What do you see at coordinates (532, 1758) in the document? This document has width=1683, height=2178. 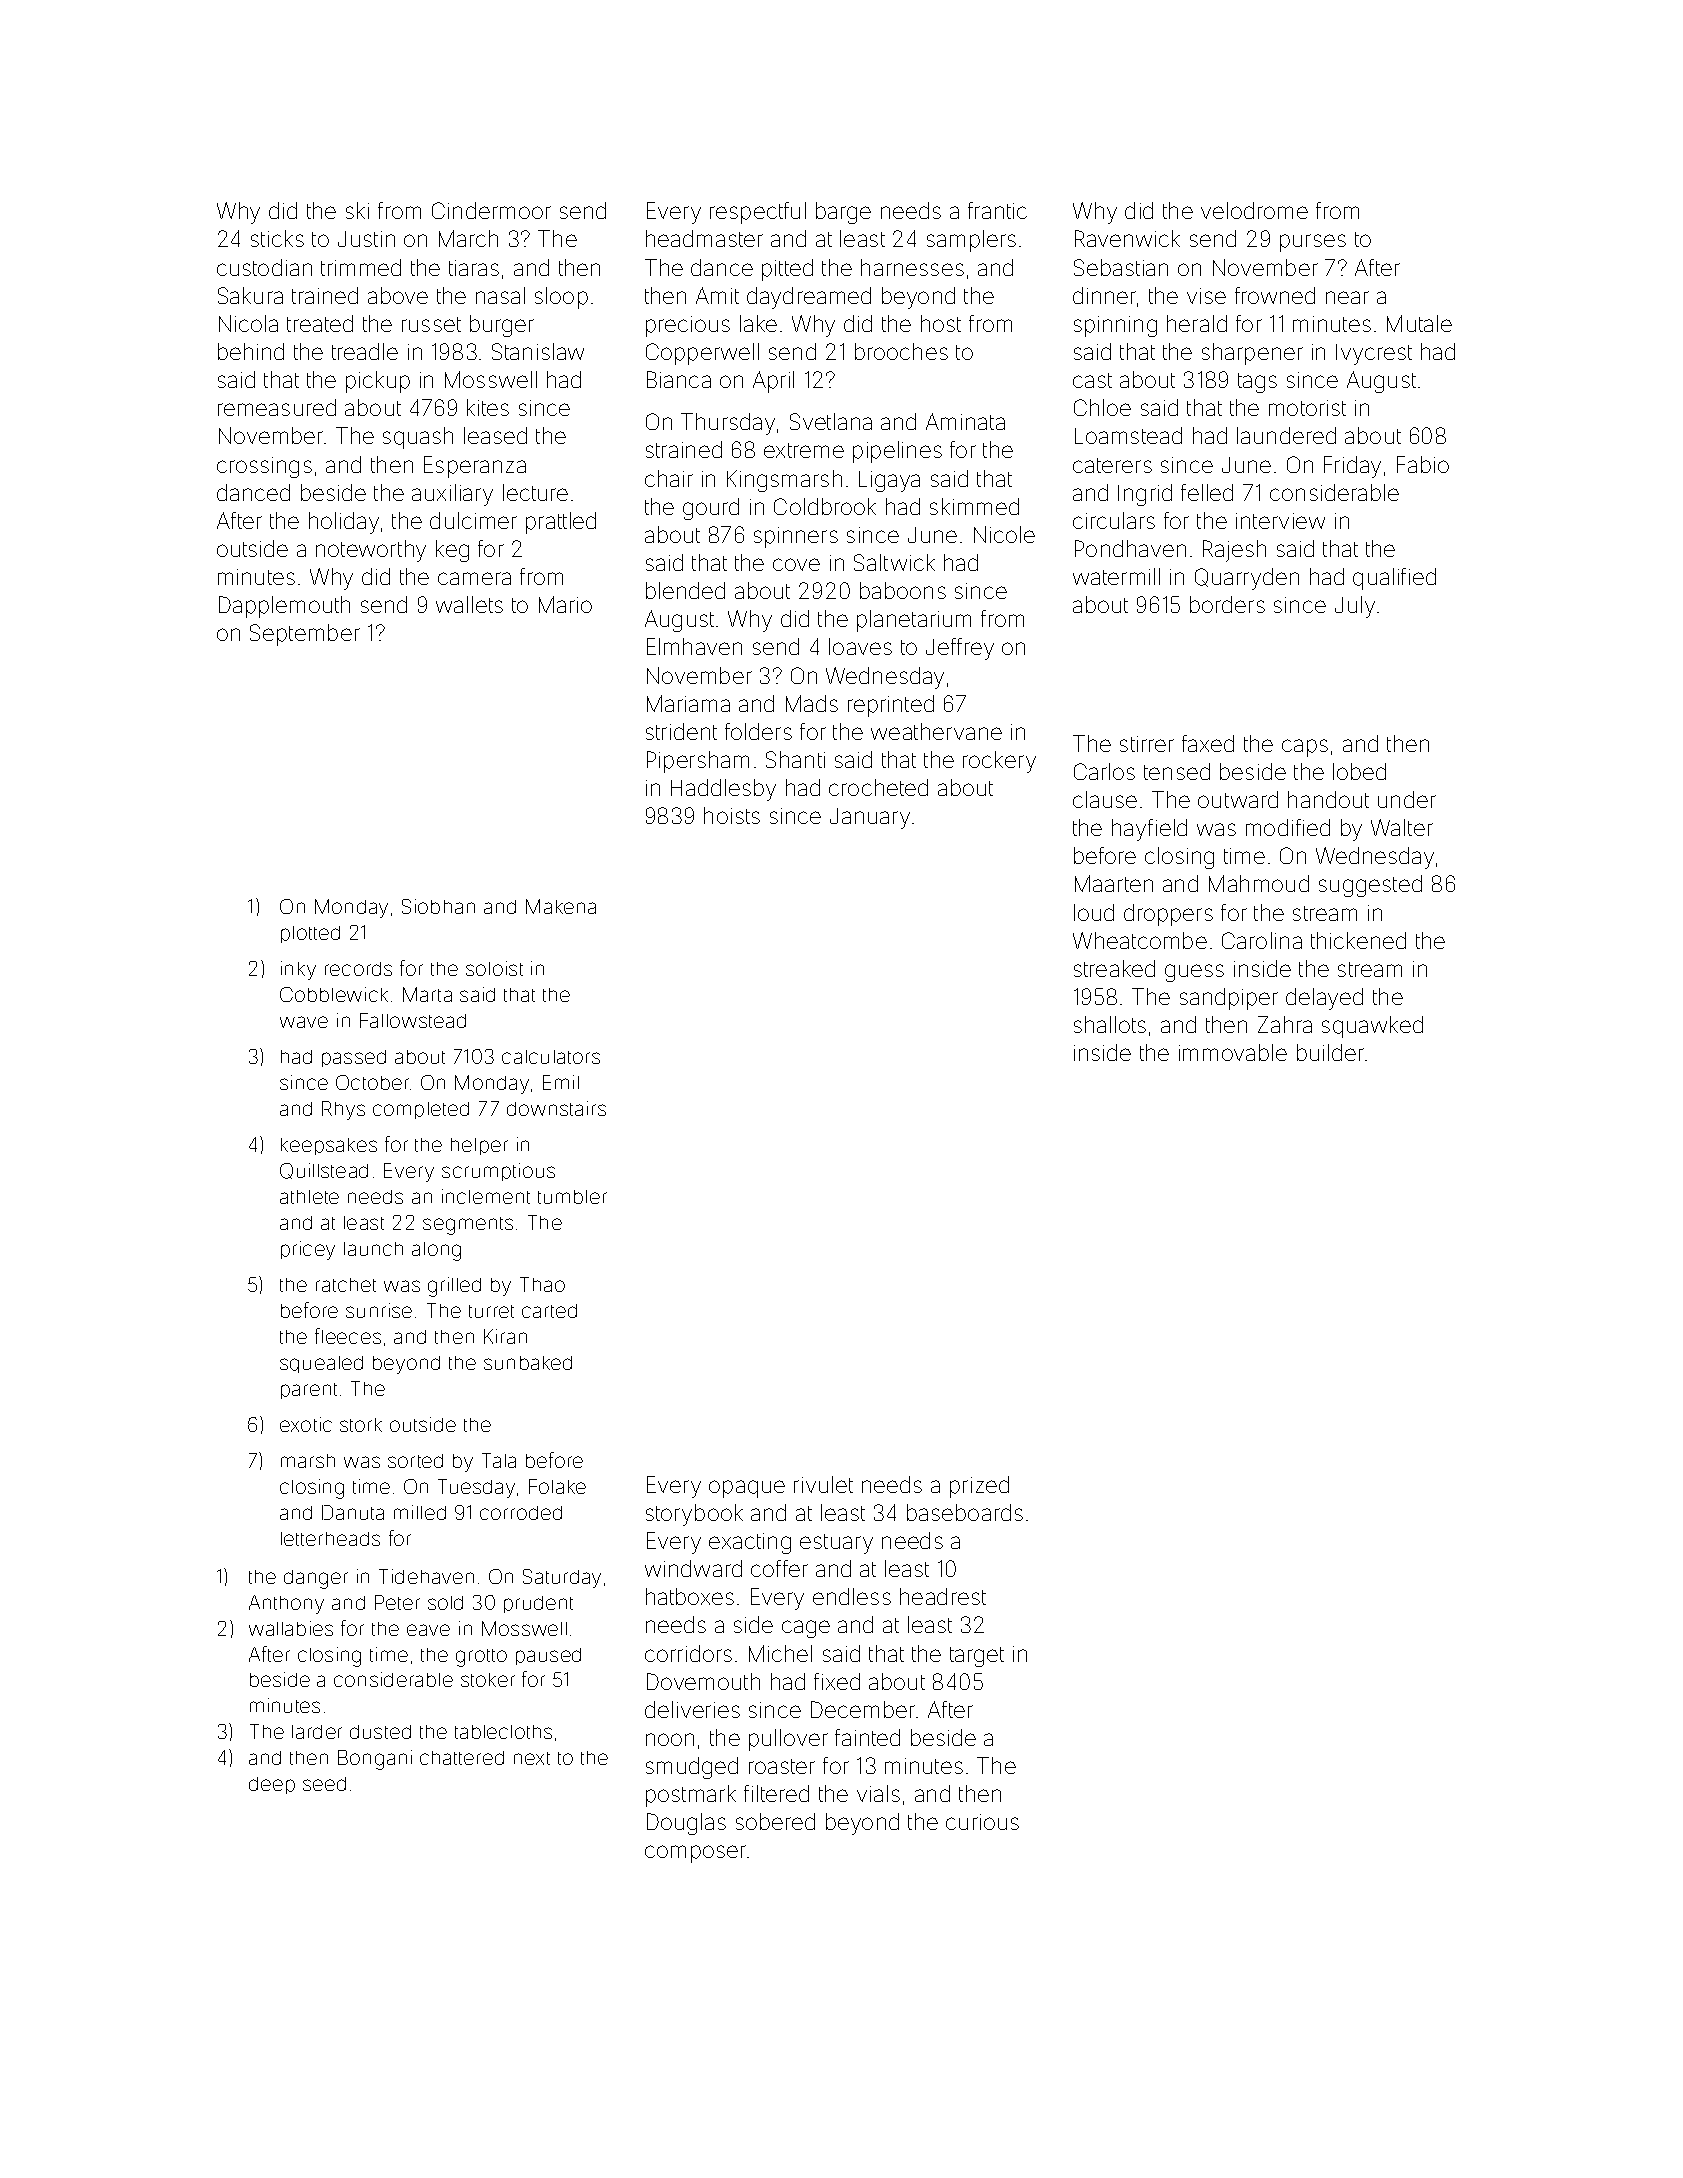 I see `next` at bounding box center [532, 1758].
